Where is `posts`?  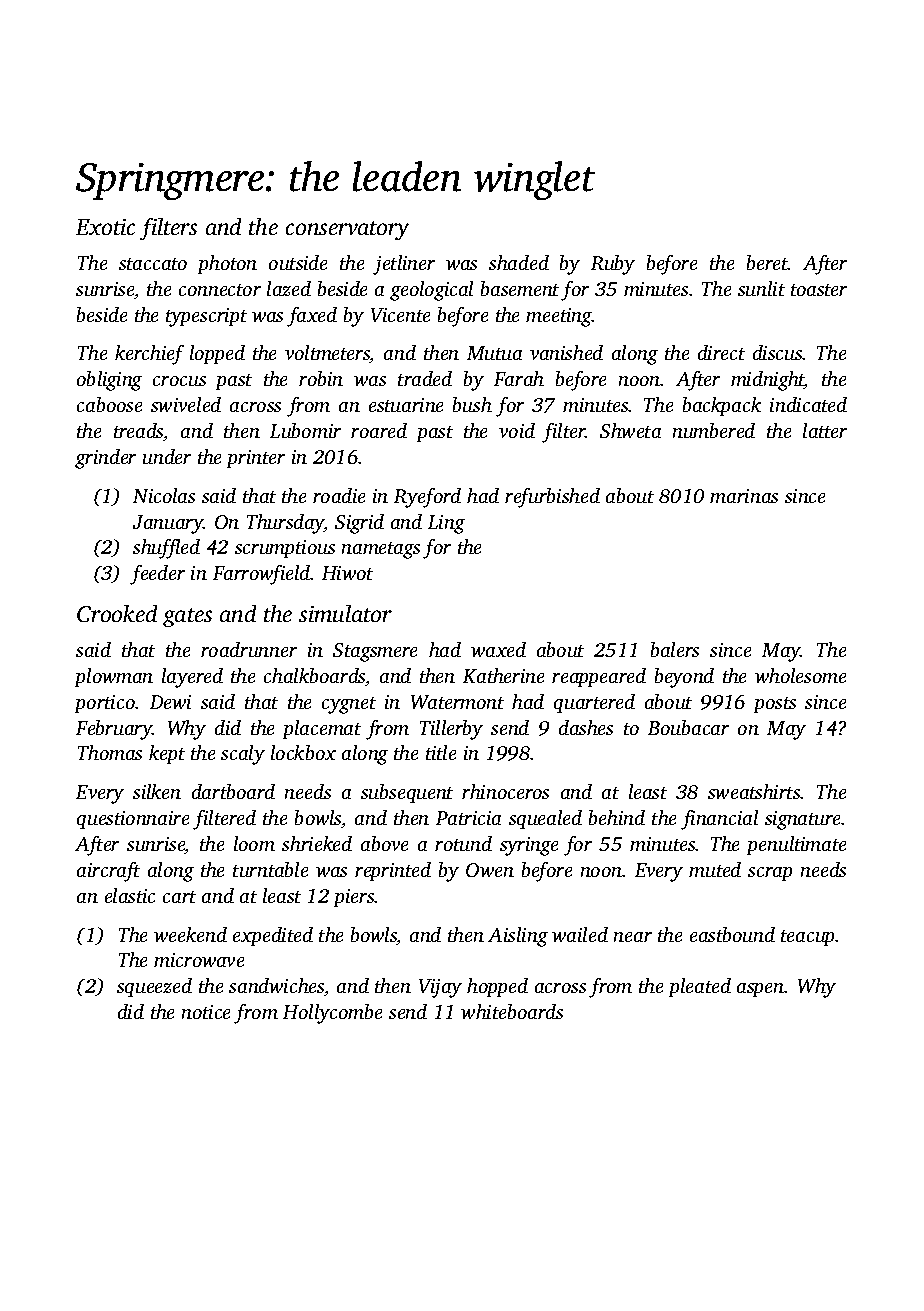 posts is located at coordinates (775, 705).
